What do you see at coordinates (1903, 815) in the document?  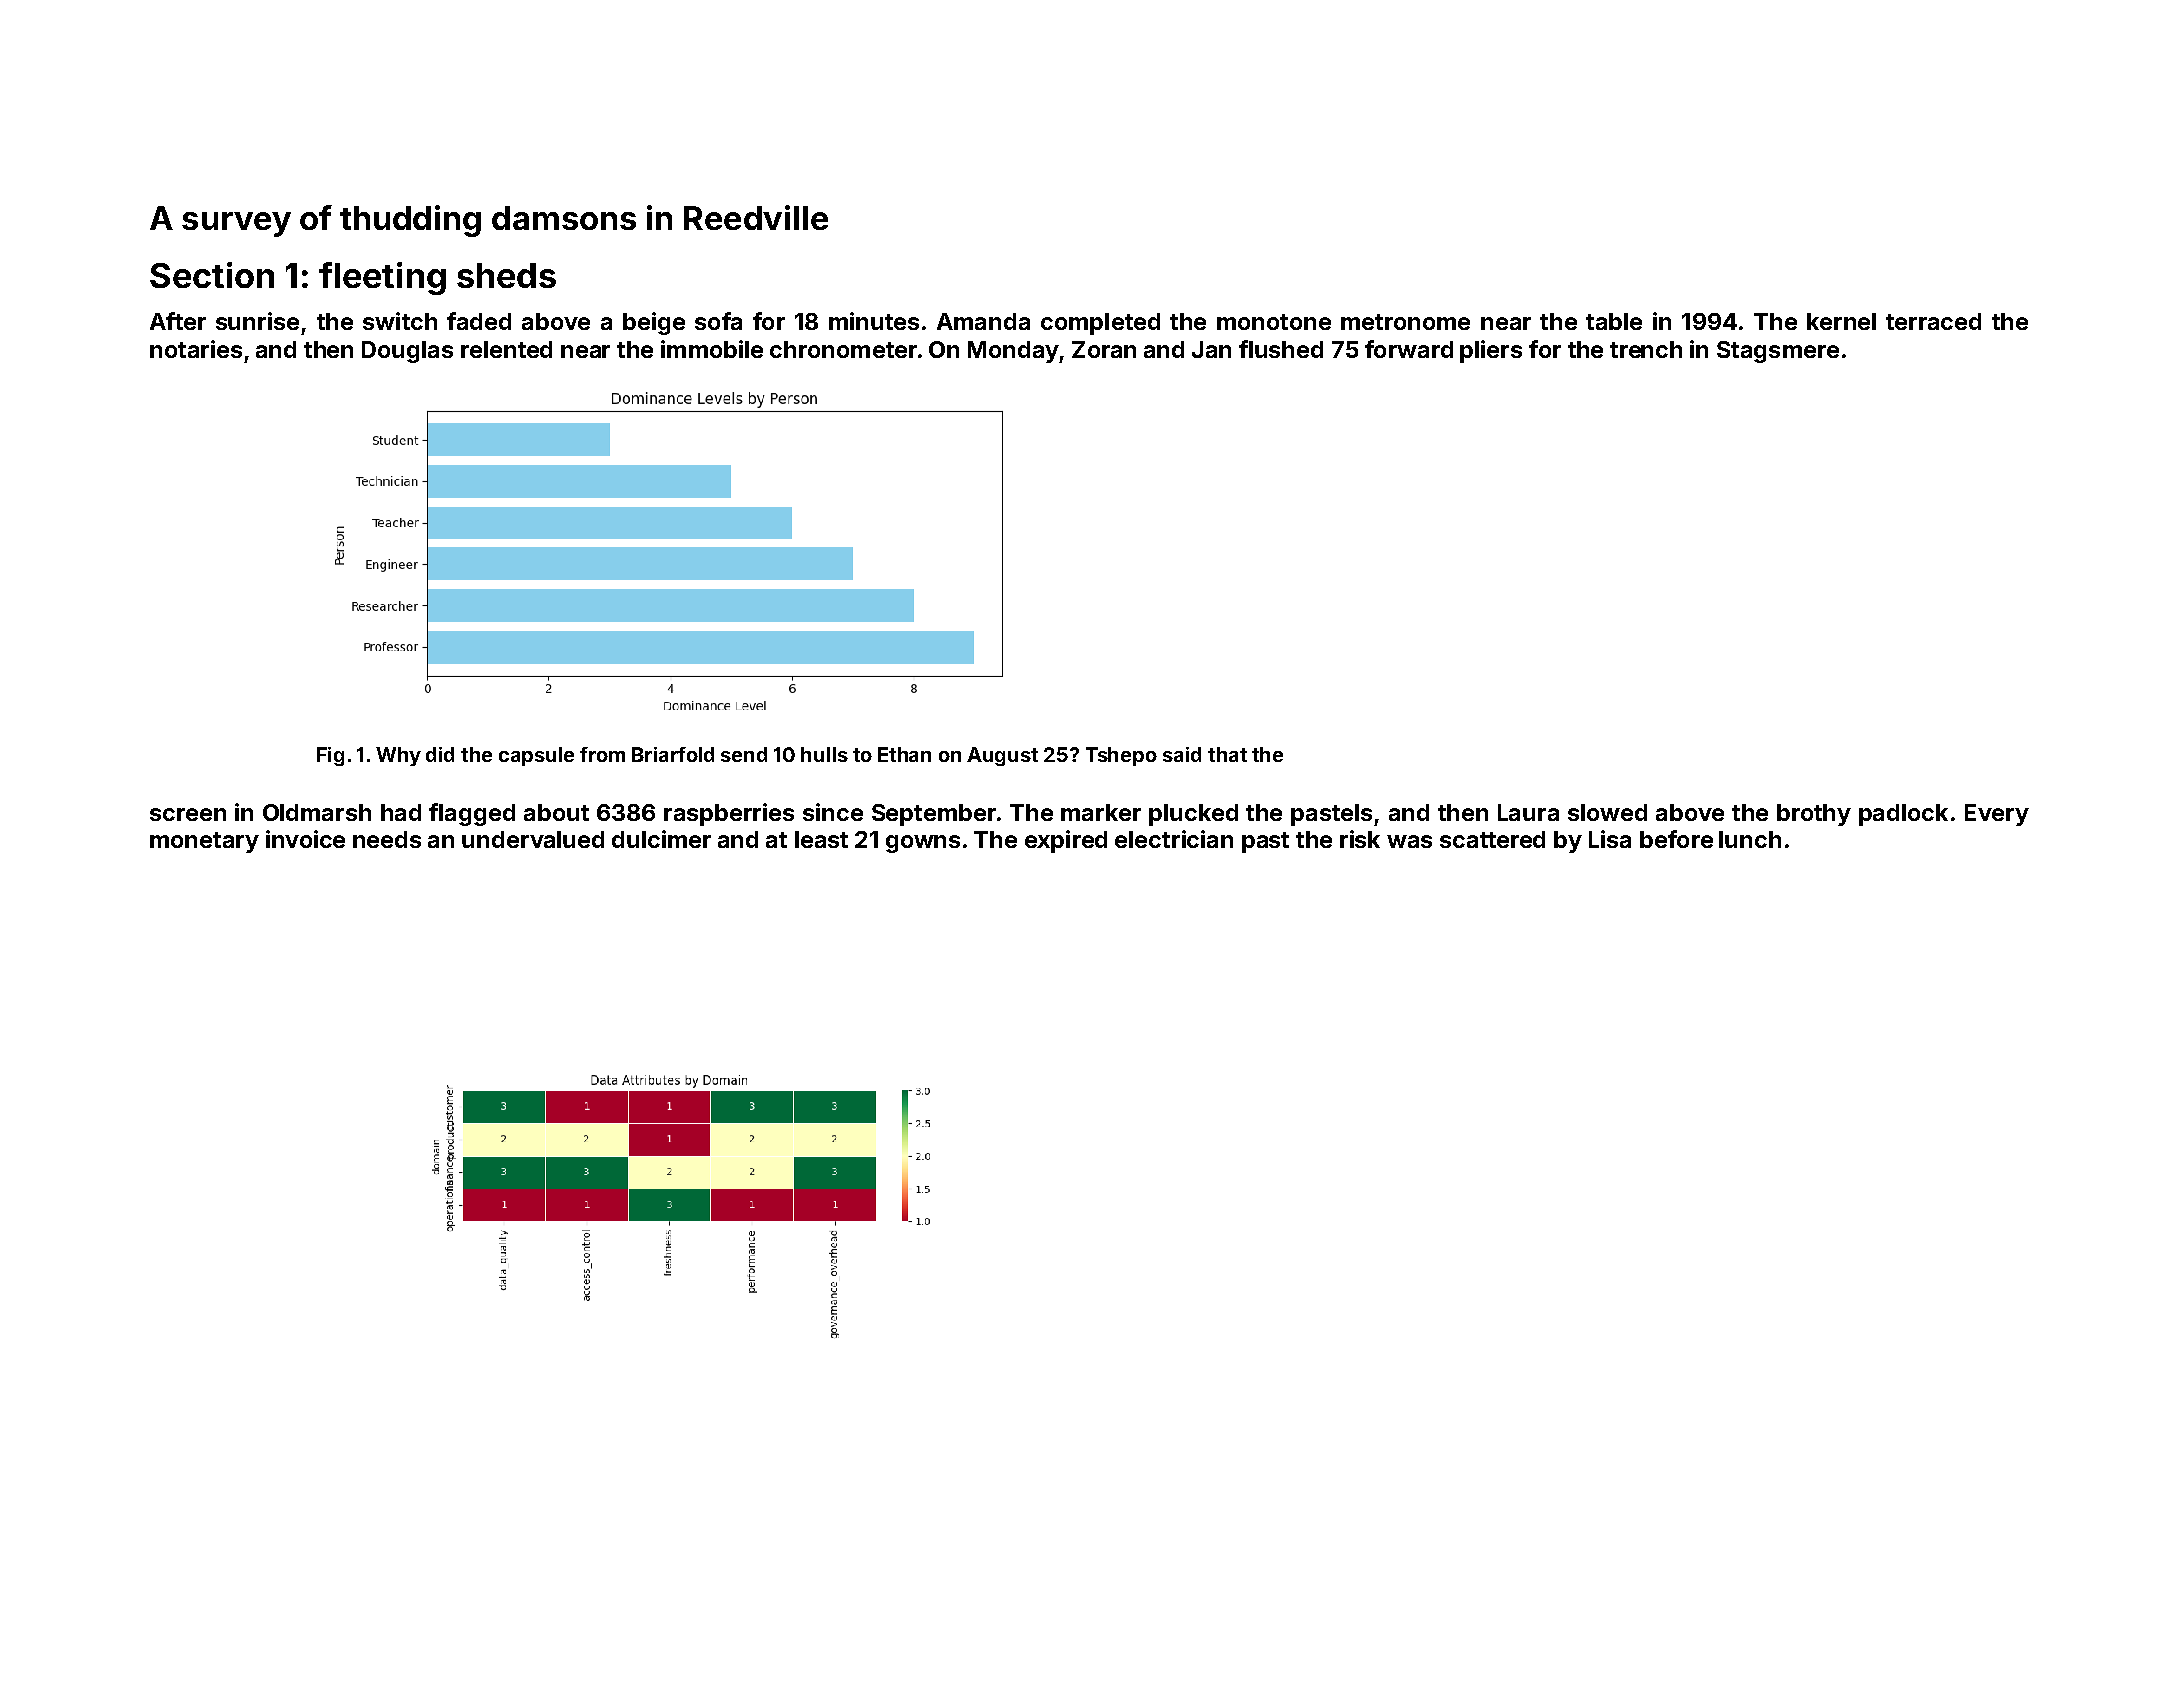 I see `padlock` at bounding box center [1903, 815].
